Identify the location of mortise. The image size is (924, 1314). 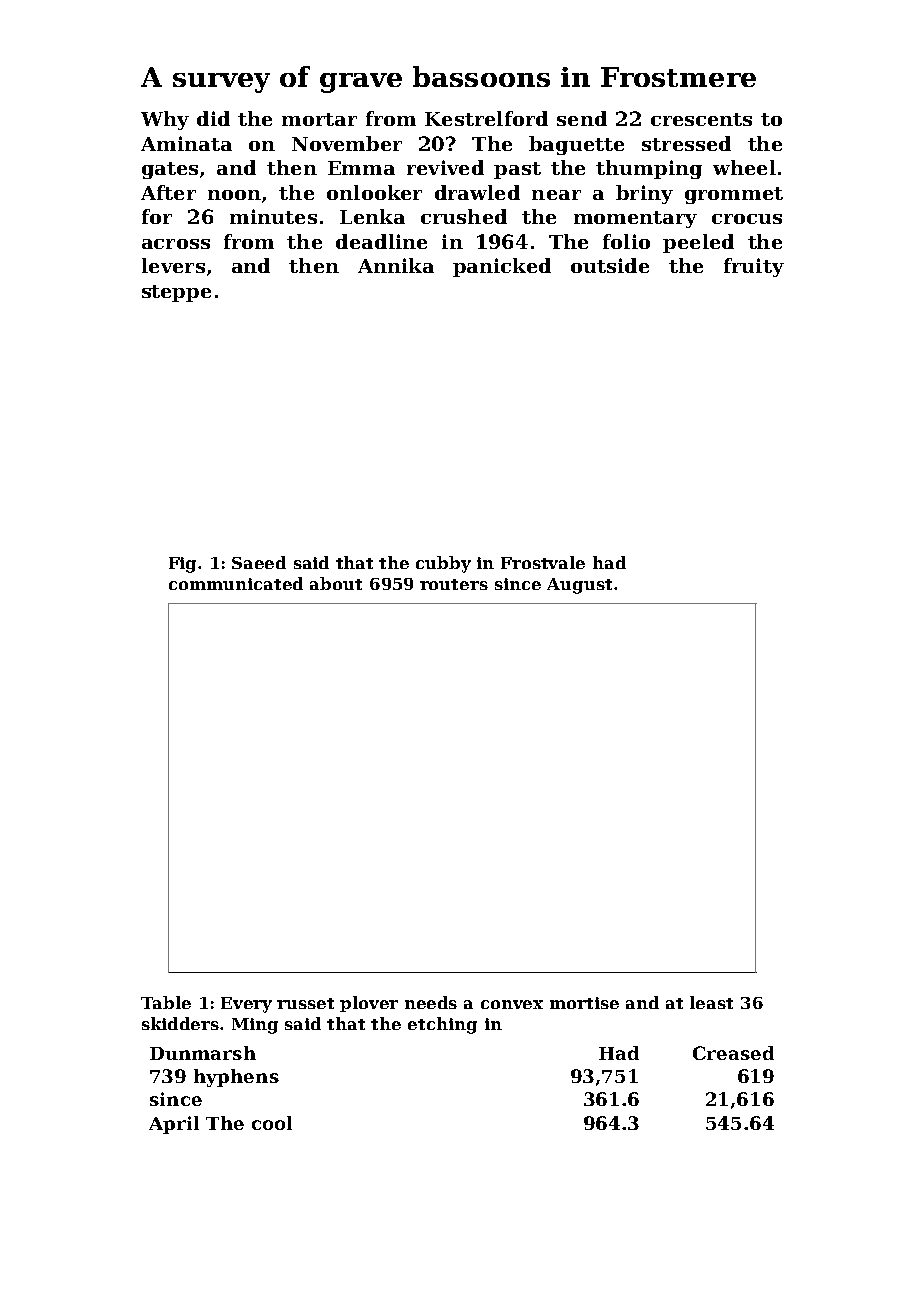
(584, 1003).
